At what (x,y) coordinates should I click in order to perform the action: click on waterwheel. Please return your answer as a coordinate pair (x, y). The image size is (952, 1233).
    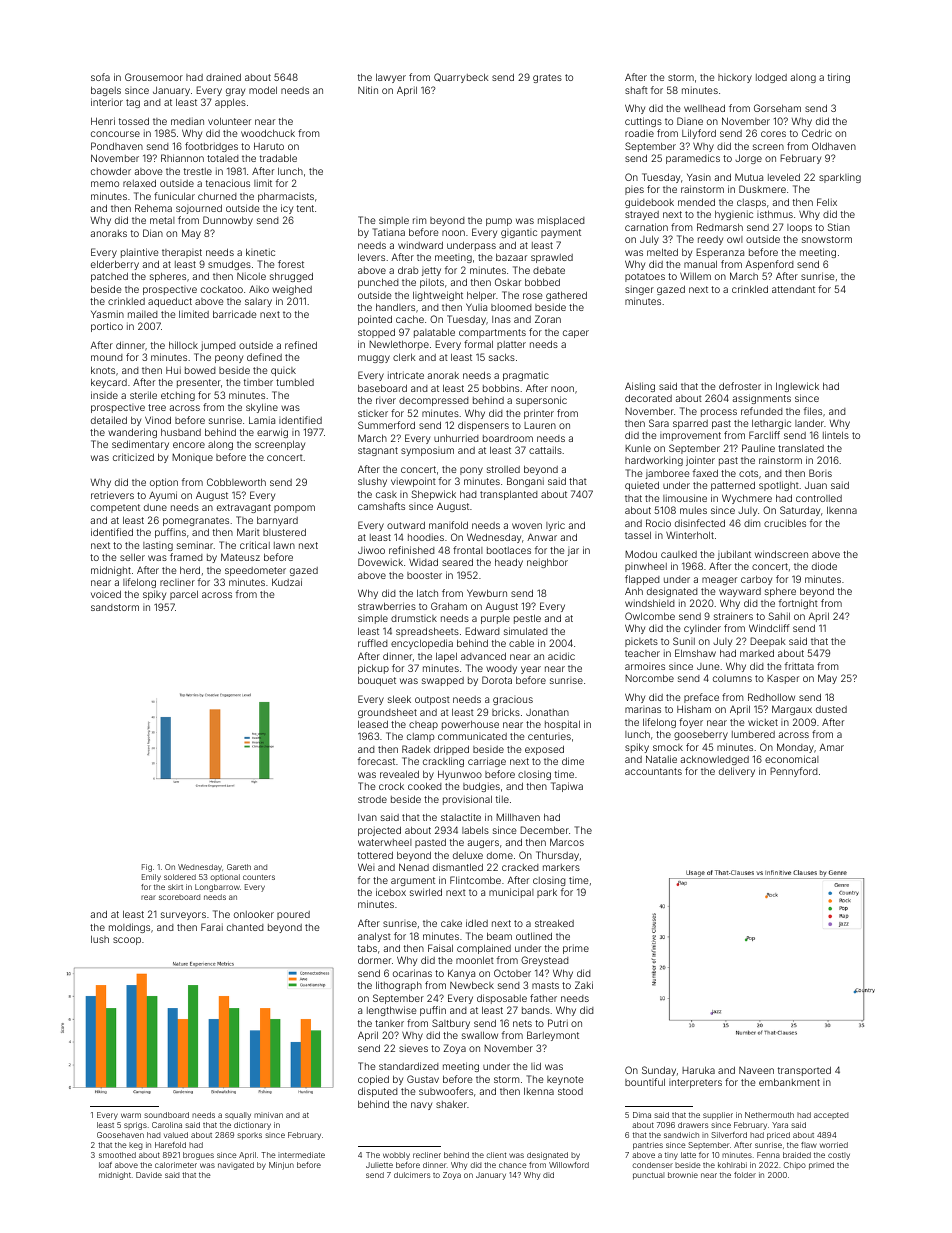
    Looking at the image, I should click on (385, 842).
